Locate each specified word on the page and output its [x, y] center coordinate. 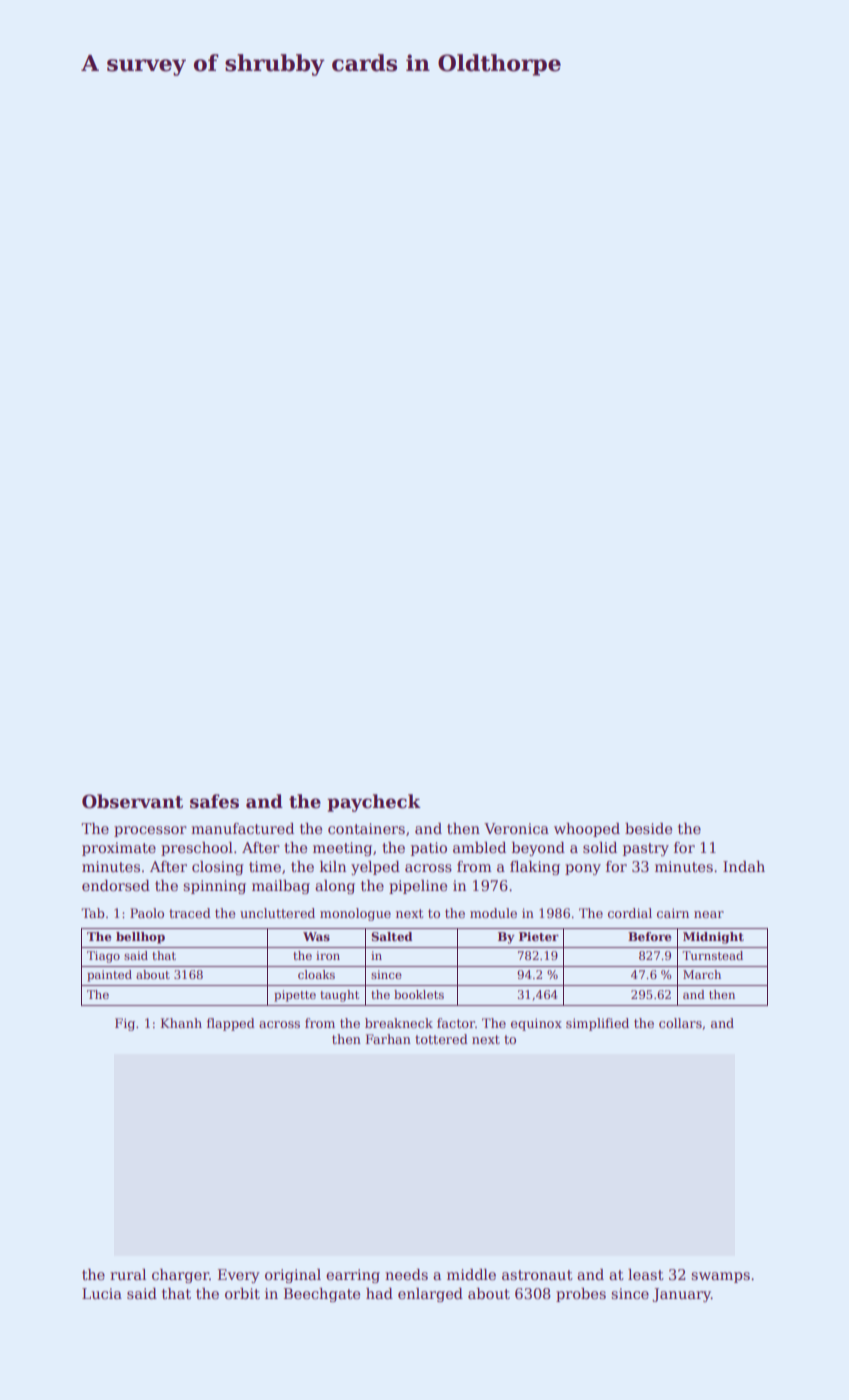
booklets [419, 994]
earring [353, 1276]
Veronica [516, 828]
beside [648, 828]
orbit [242, 1293]
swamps [720, 1277]
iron [328, 955]
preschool [197, 849]
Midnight [713, 938]
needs [406, 1274]
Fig [125, 1024]
